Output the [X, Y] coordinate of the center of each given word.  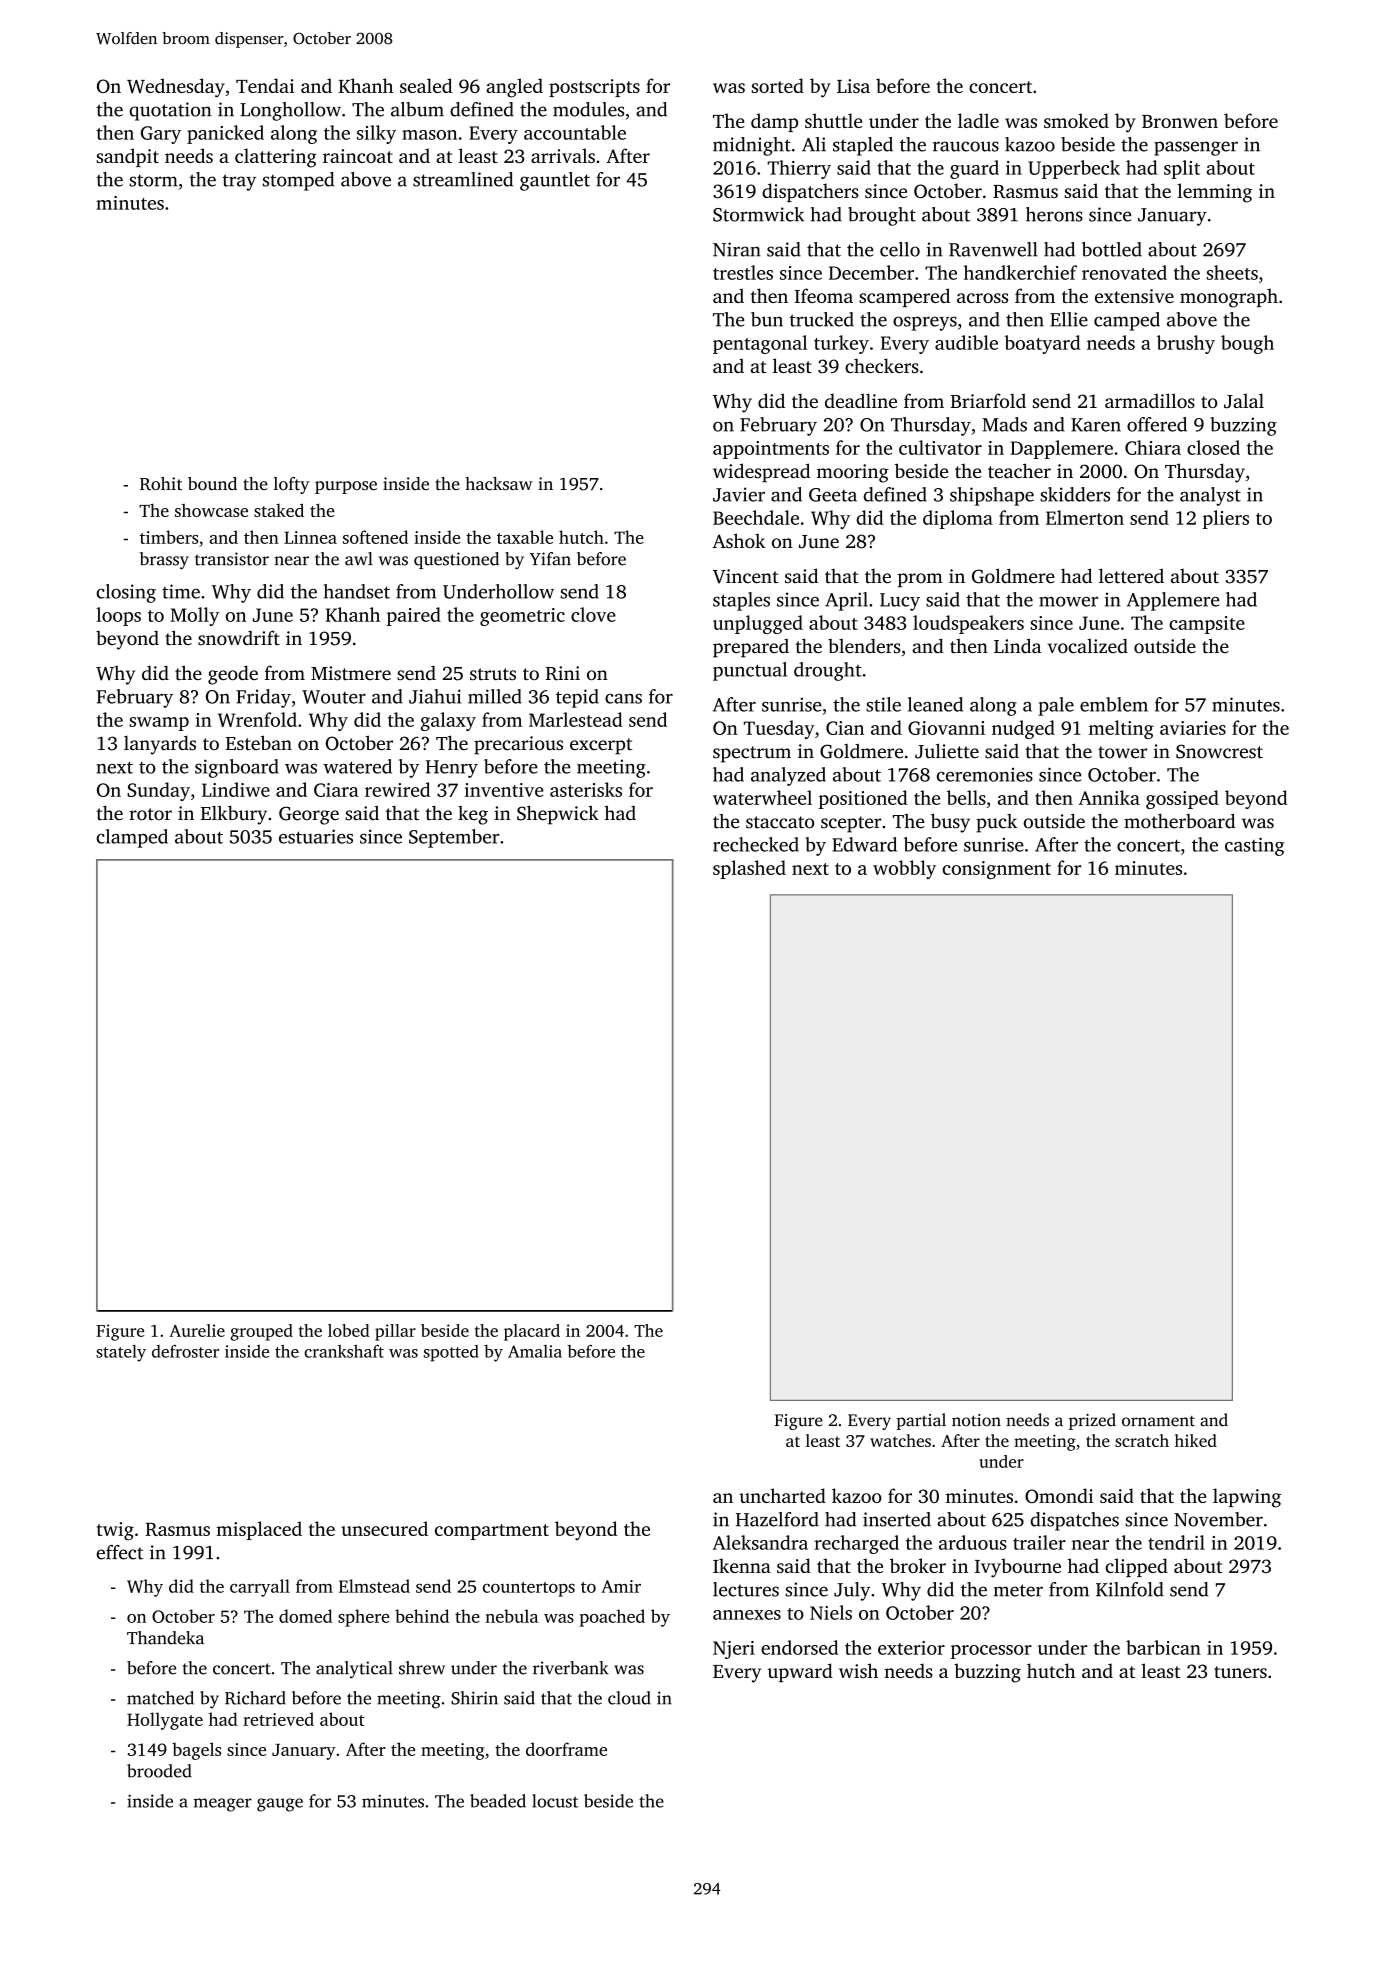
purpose [346, 487]
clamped [132, 838]
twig [115, 1531]
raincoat [358, 156]
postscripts [594, 88]
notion [976, 1420]
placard [532, 1332]
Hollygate [165, 1721]
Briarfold [988, 400]
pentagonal [760, 344]
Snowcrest [1219, 751]
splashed [749, 869]
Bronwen [1180, 121]
